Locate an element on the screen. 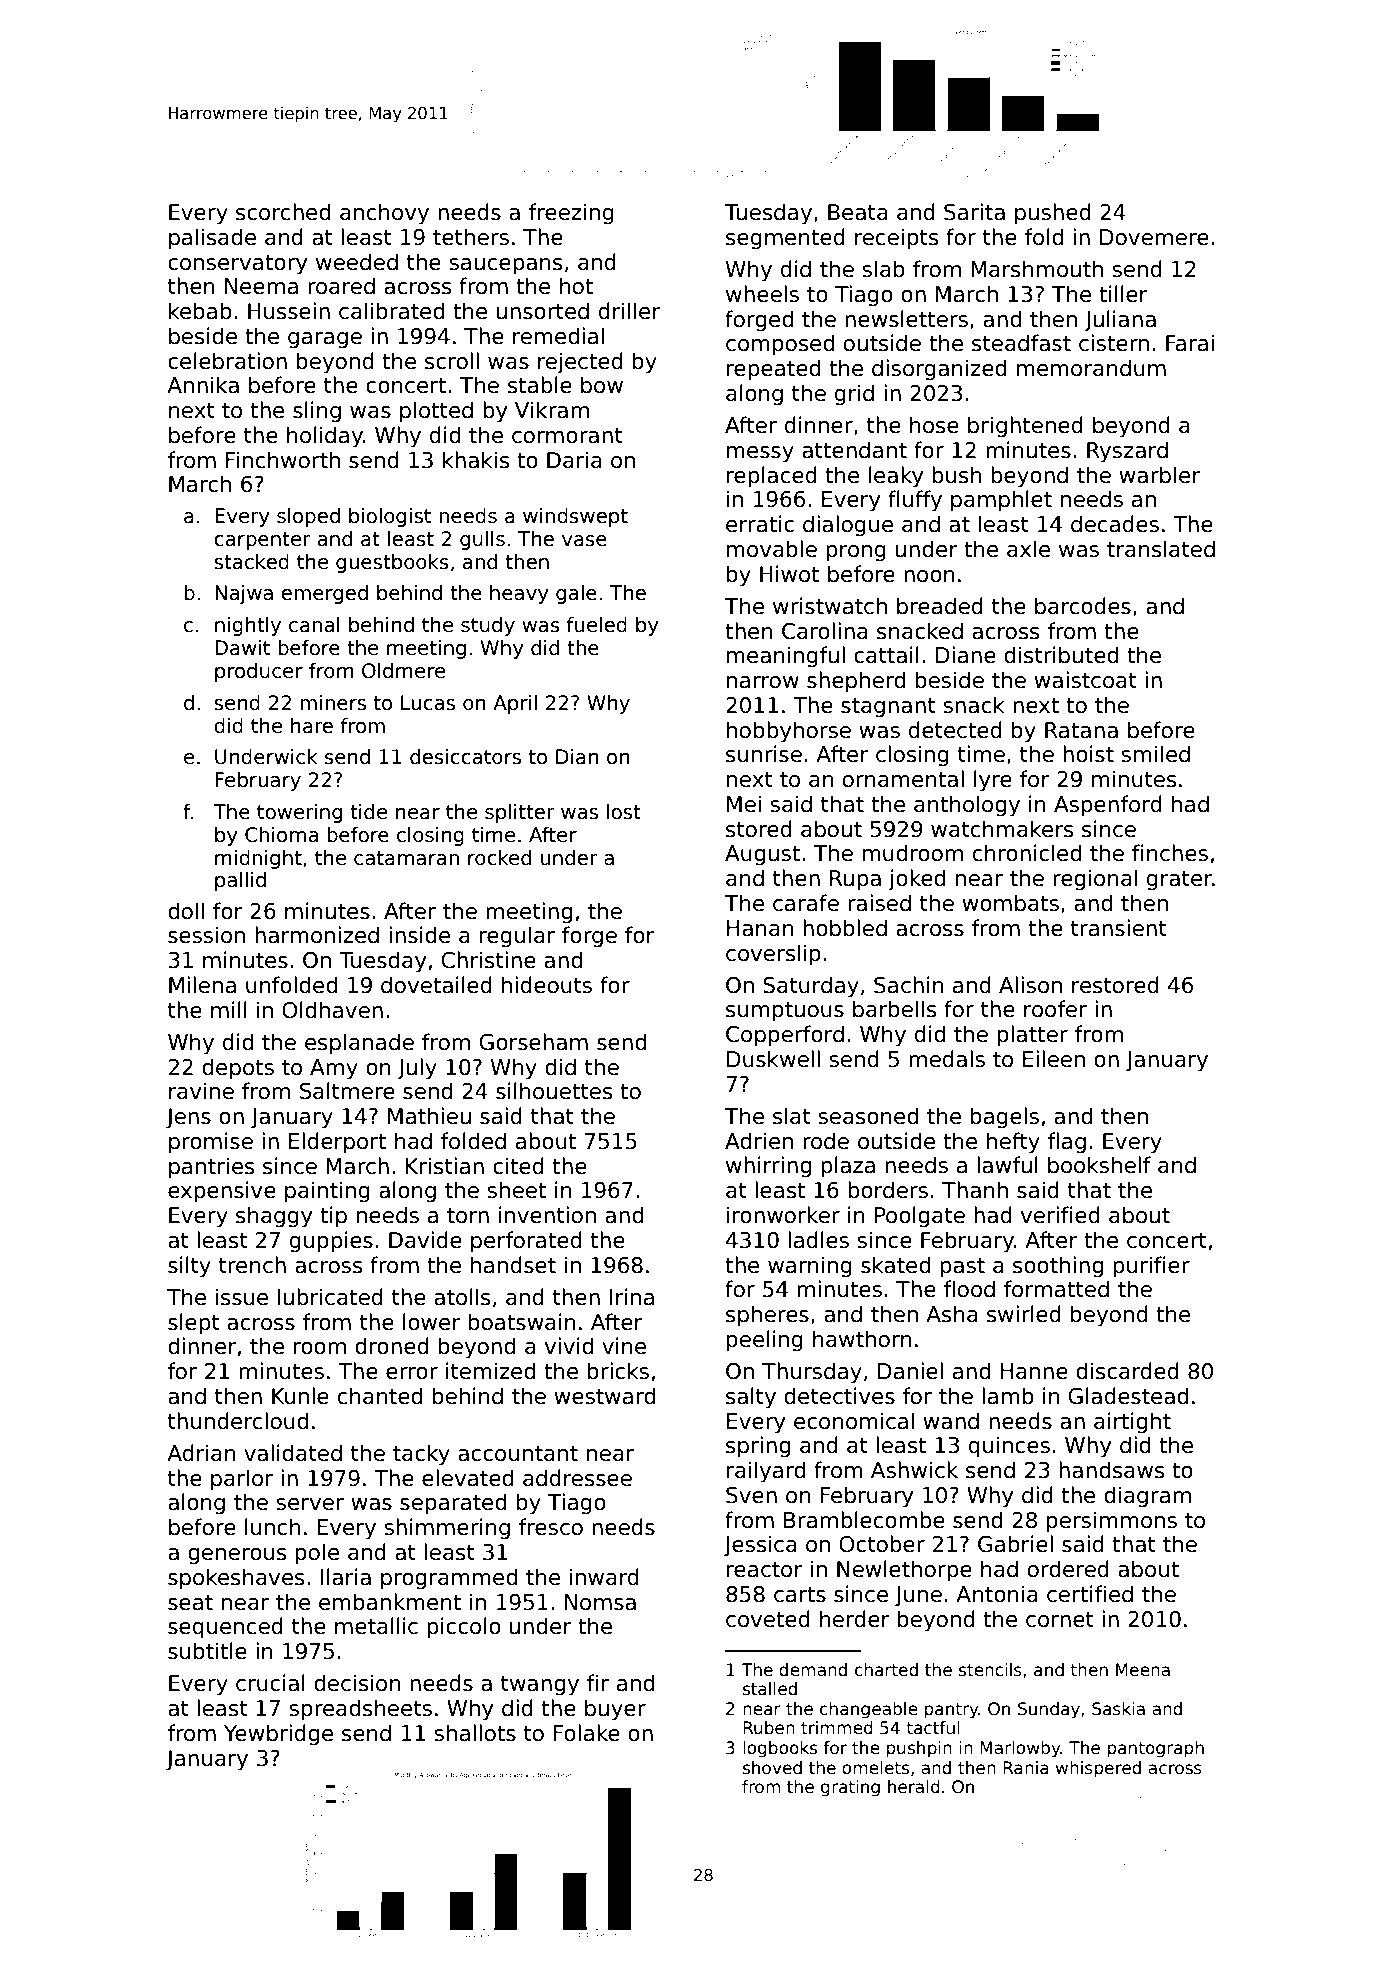 The width and height of the screenshot is (1386, 1969). bricks is located at coordinates (618, 1371).
